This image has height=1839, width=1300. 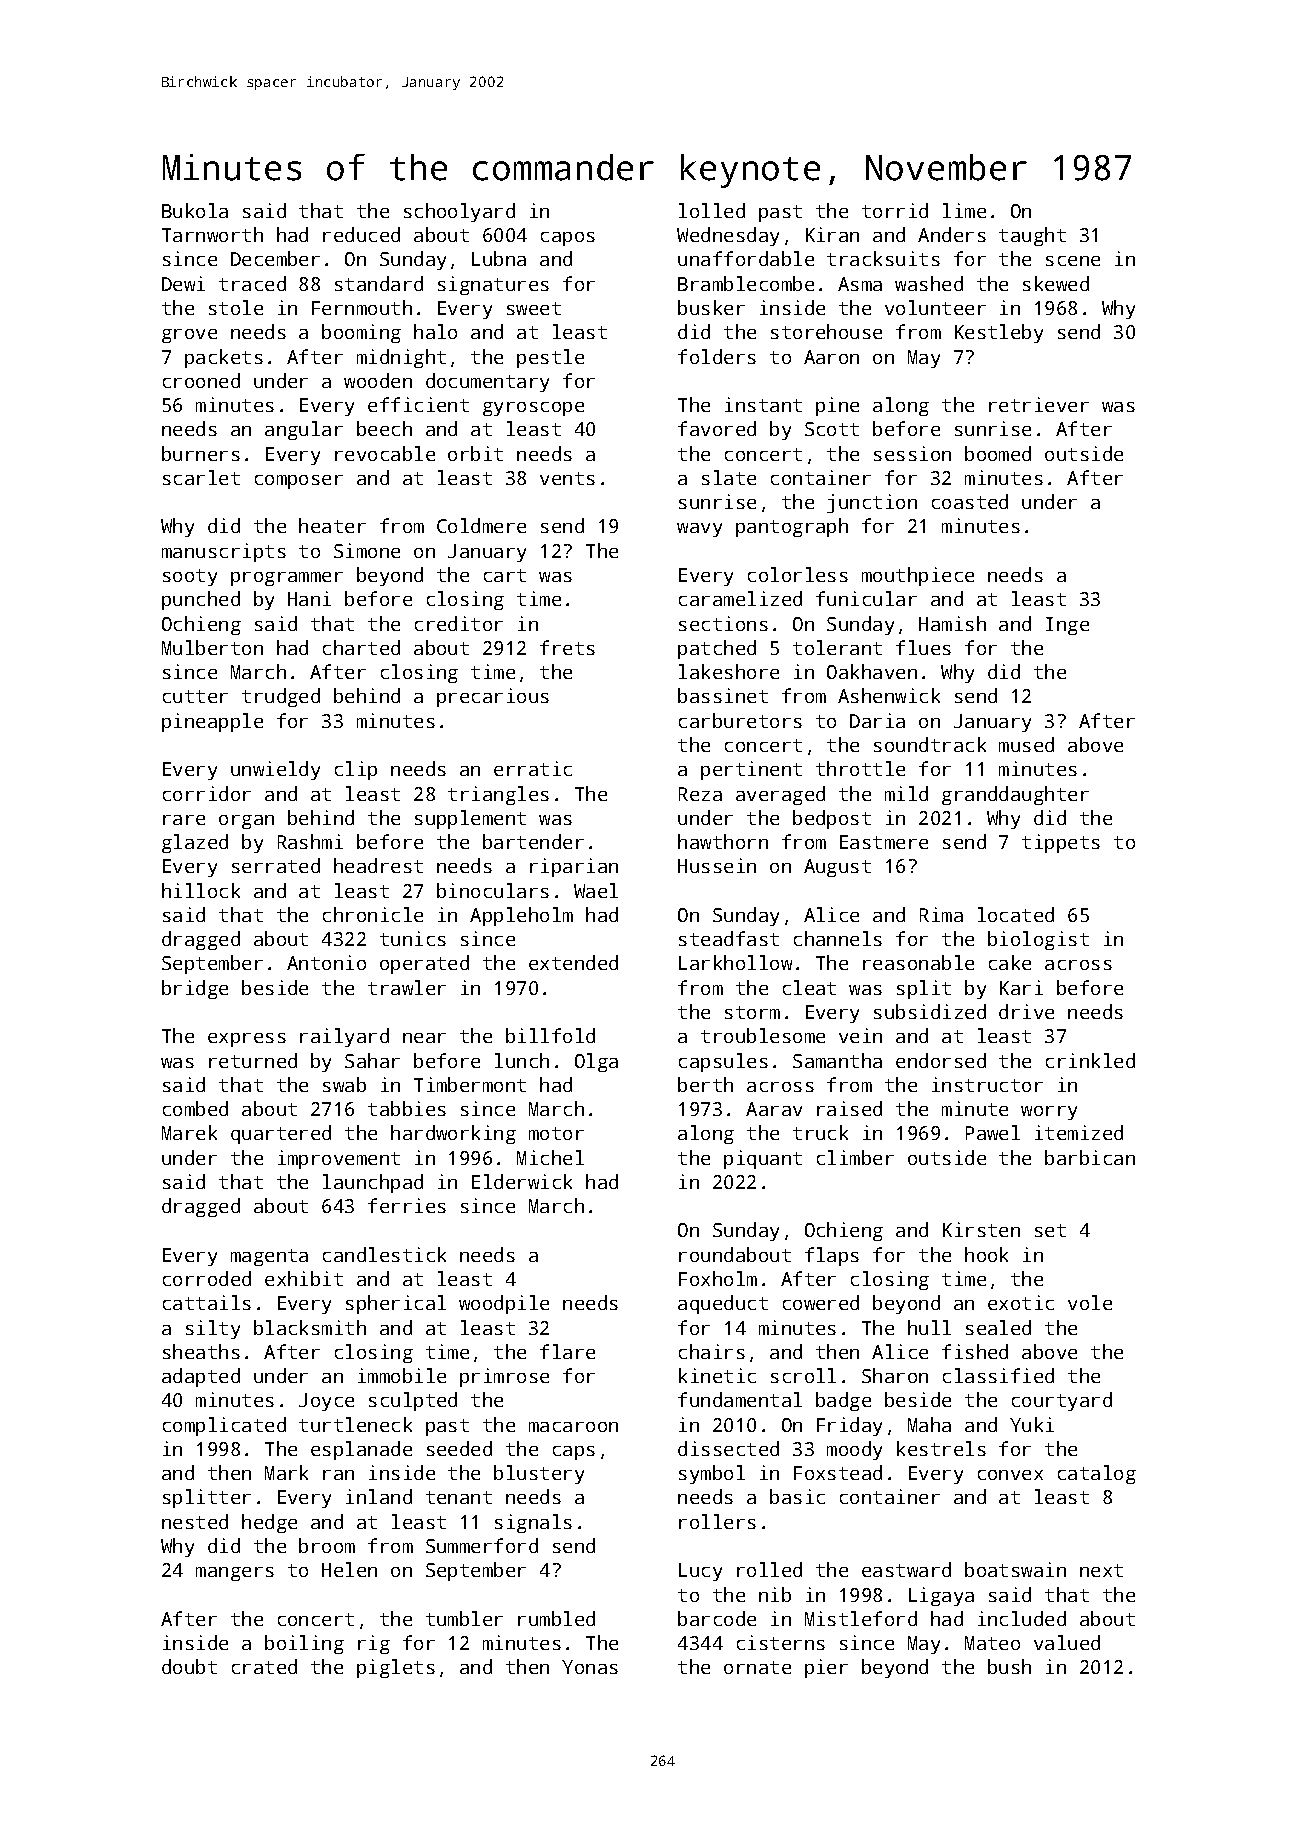 What do you see at coordinates (826, 1668) in the image?
I see `pier` at bounding box center [826, 1668].
